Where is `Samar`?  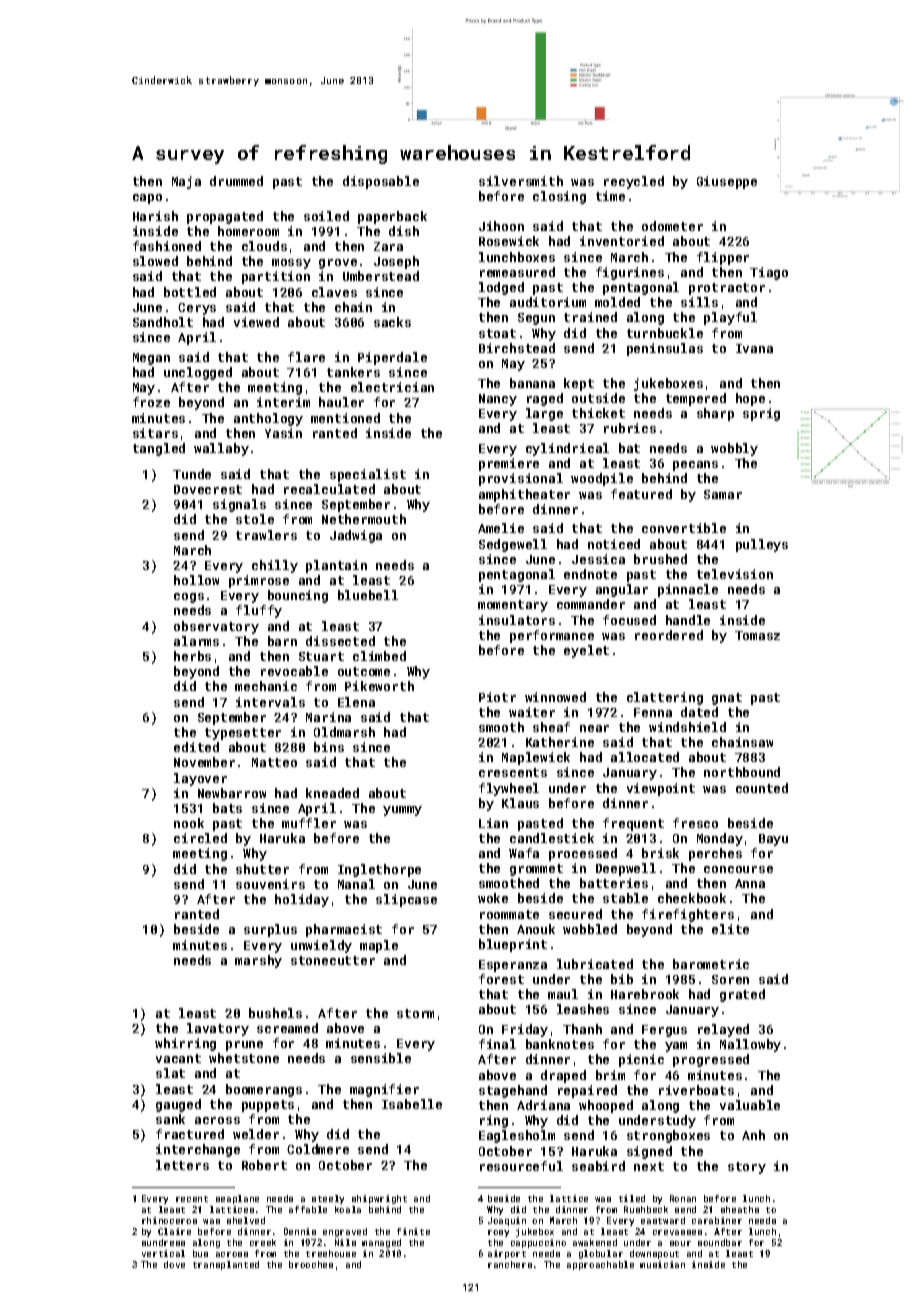
Samar is located at coordinates (723, 494).
